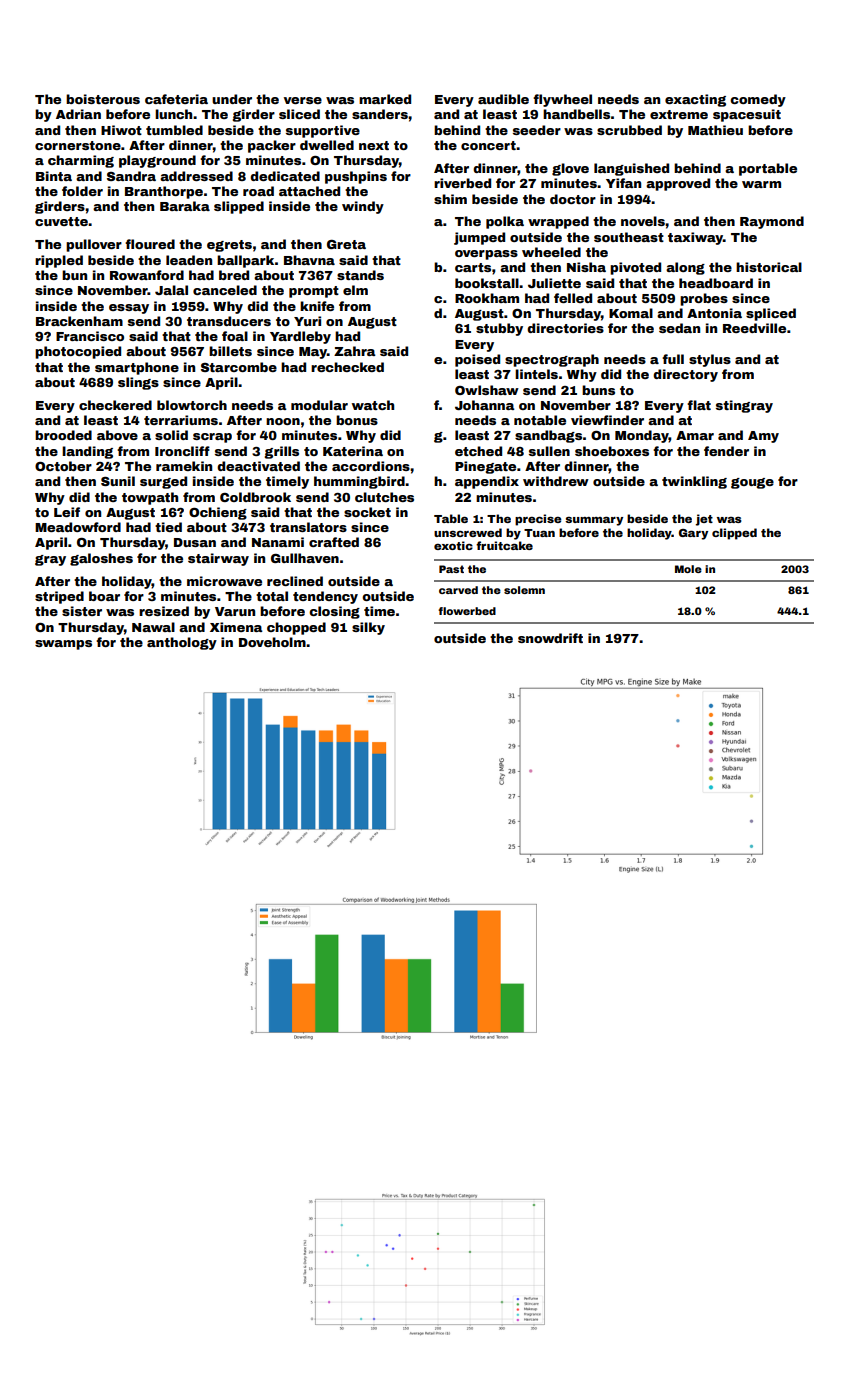 The height and width of the screenshot is (1400, 849). Describe the element at coordinates (357, 420) in the screenshot. I see `bonus` at that location.
